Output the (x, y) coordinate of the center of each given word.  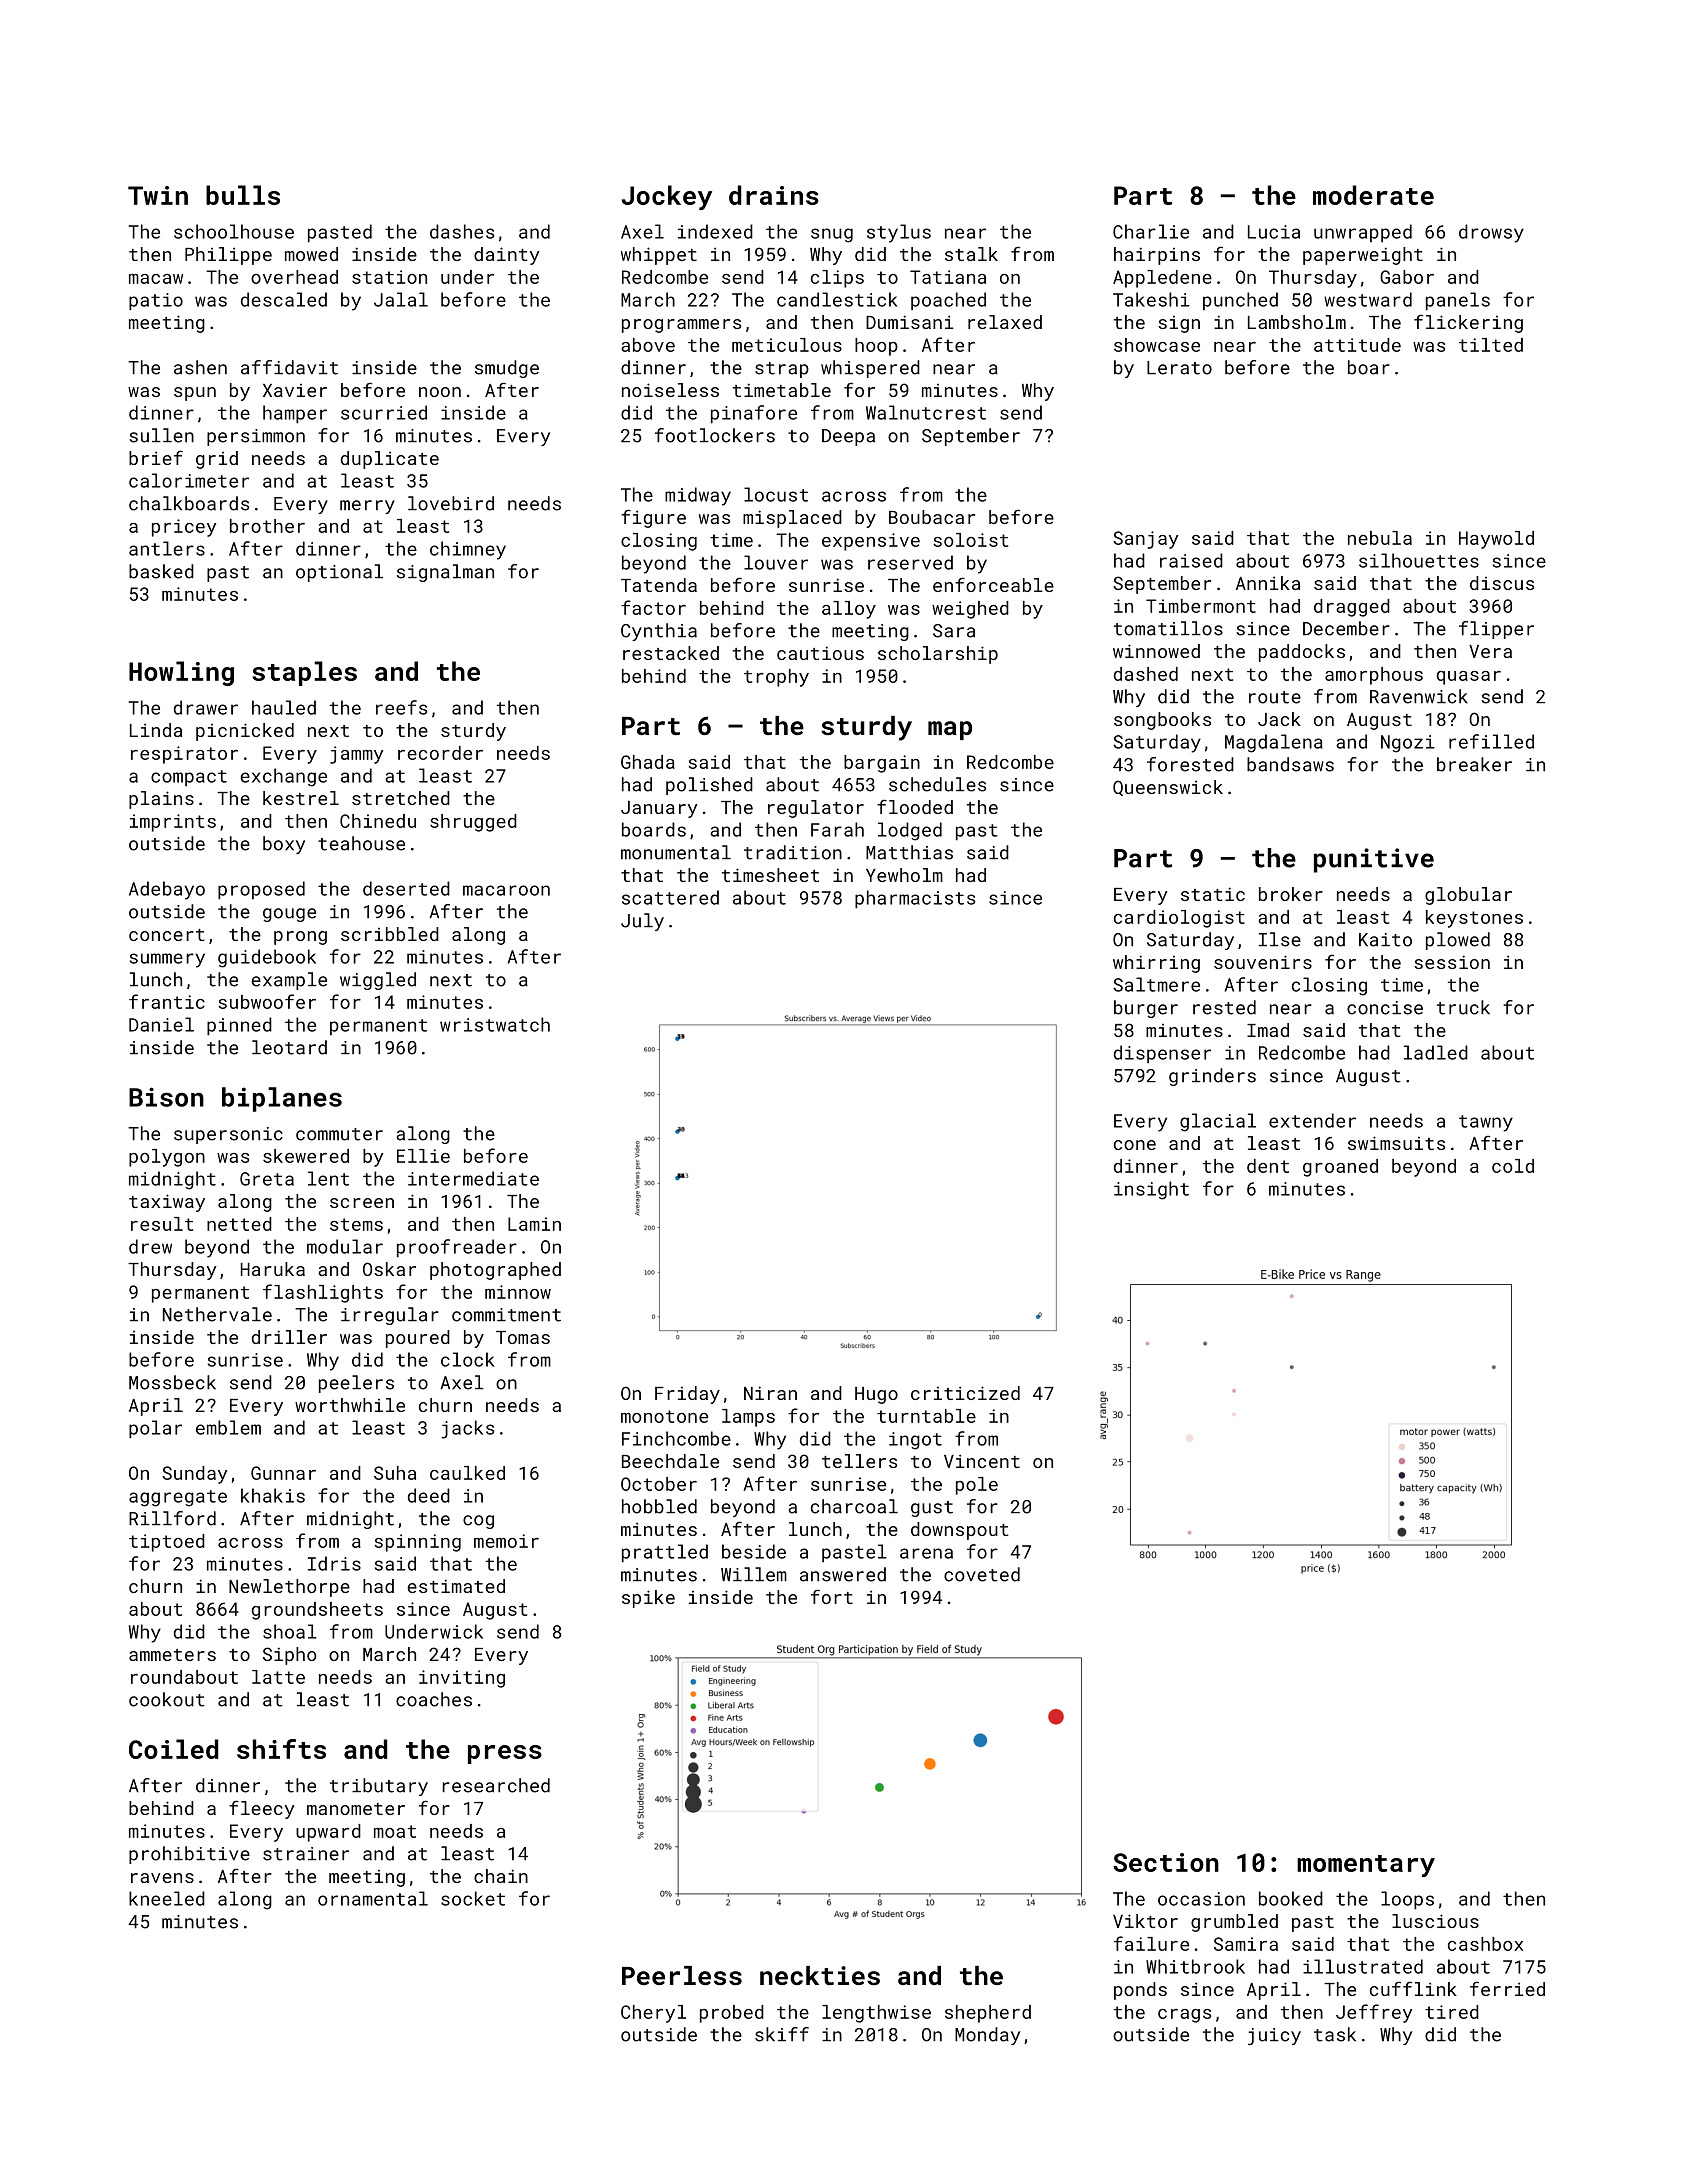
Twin (158, 195)
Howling (181, 673)
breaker (1474, 764)
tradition (793, 852)
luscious (1435, 1921)
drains (774, 195)
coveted (982, 1574)
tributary (379, 1787)
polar (155, 1429)
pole (977, 1486)
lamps (748, 1418)
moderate (1373, 195)
